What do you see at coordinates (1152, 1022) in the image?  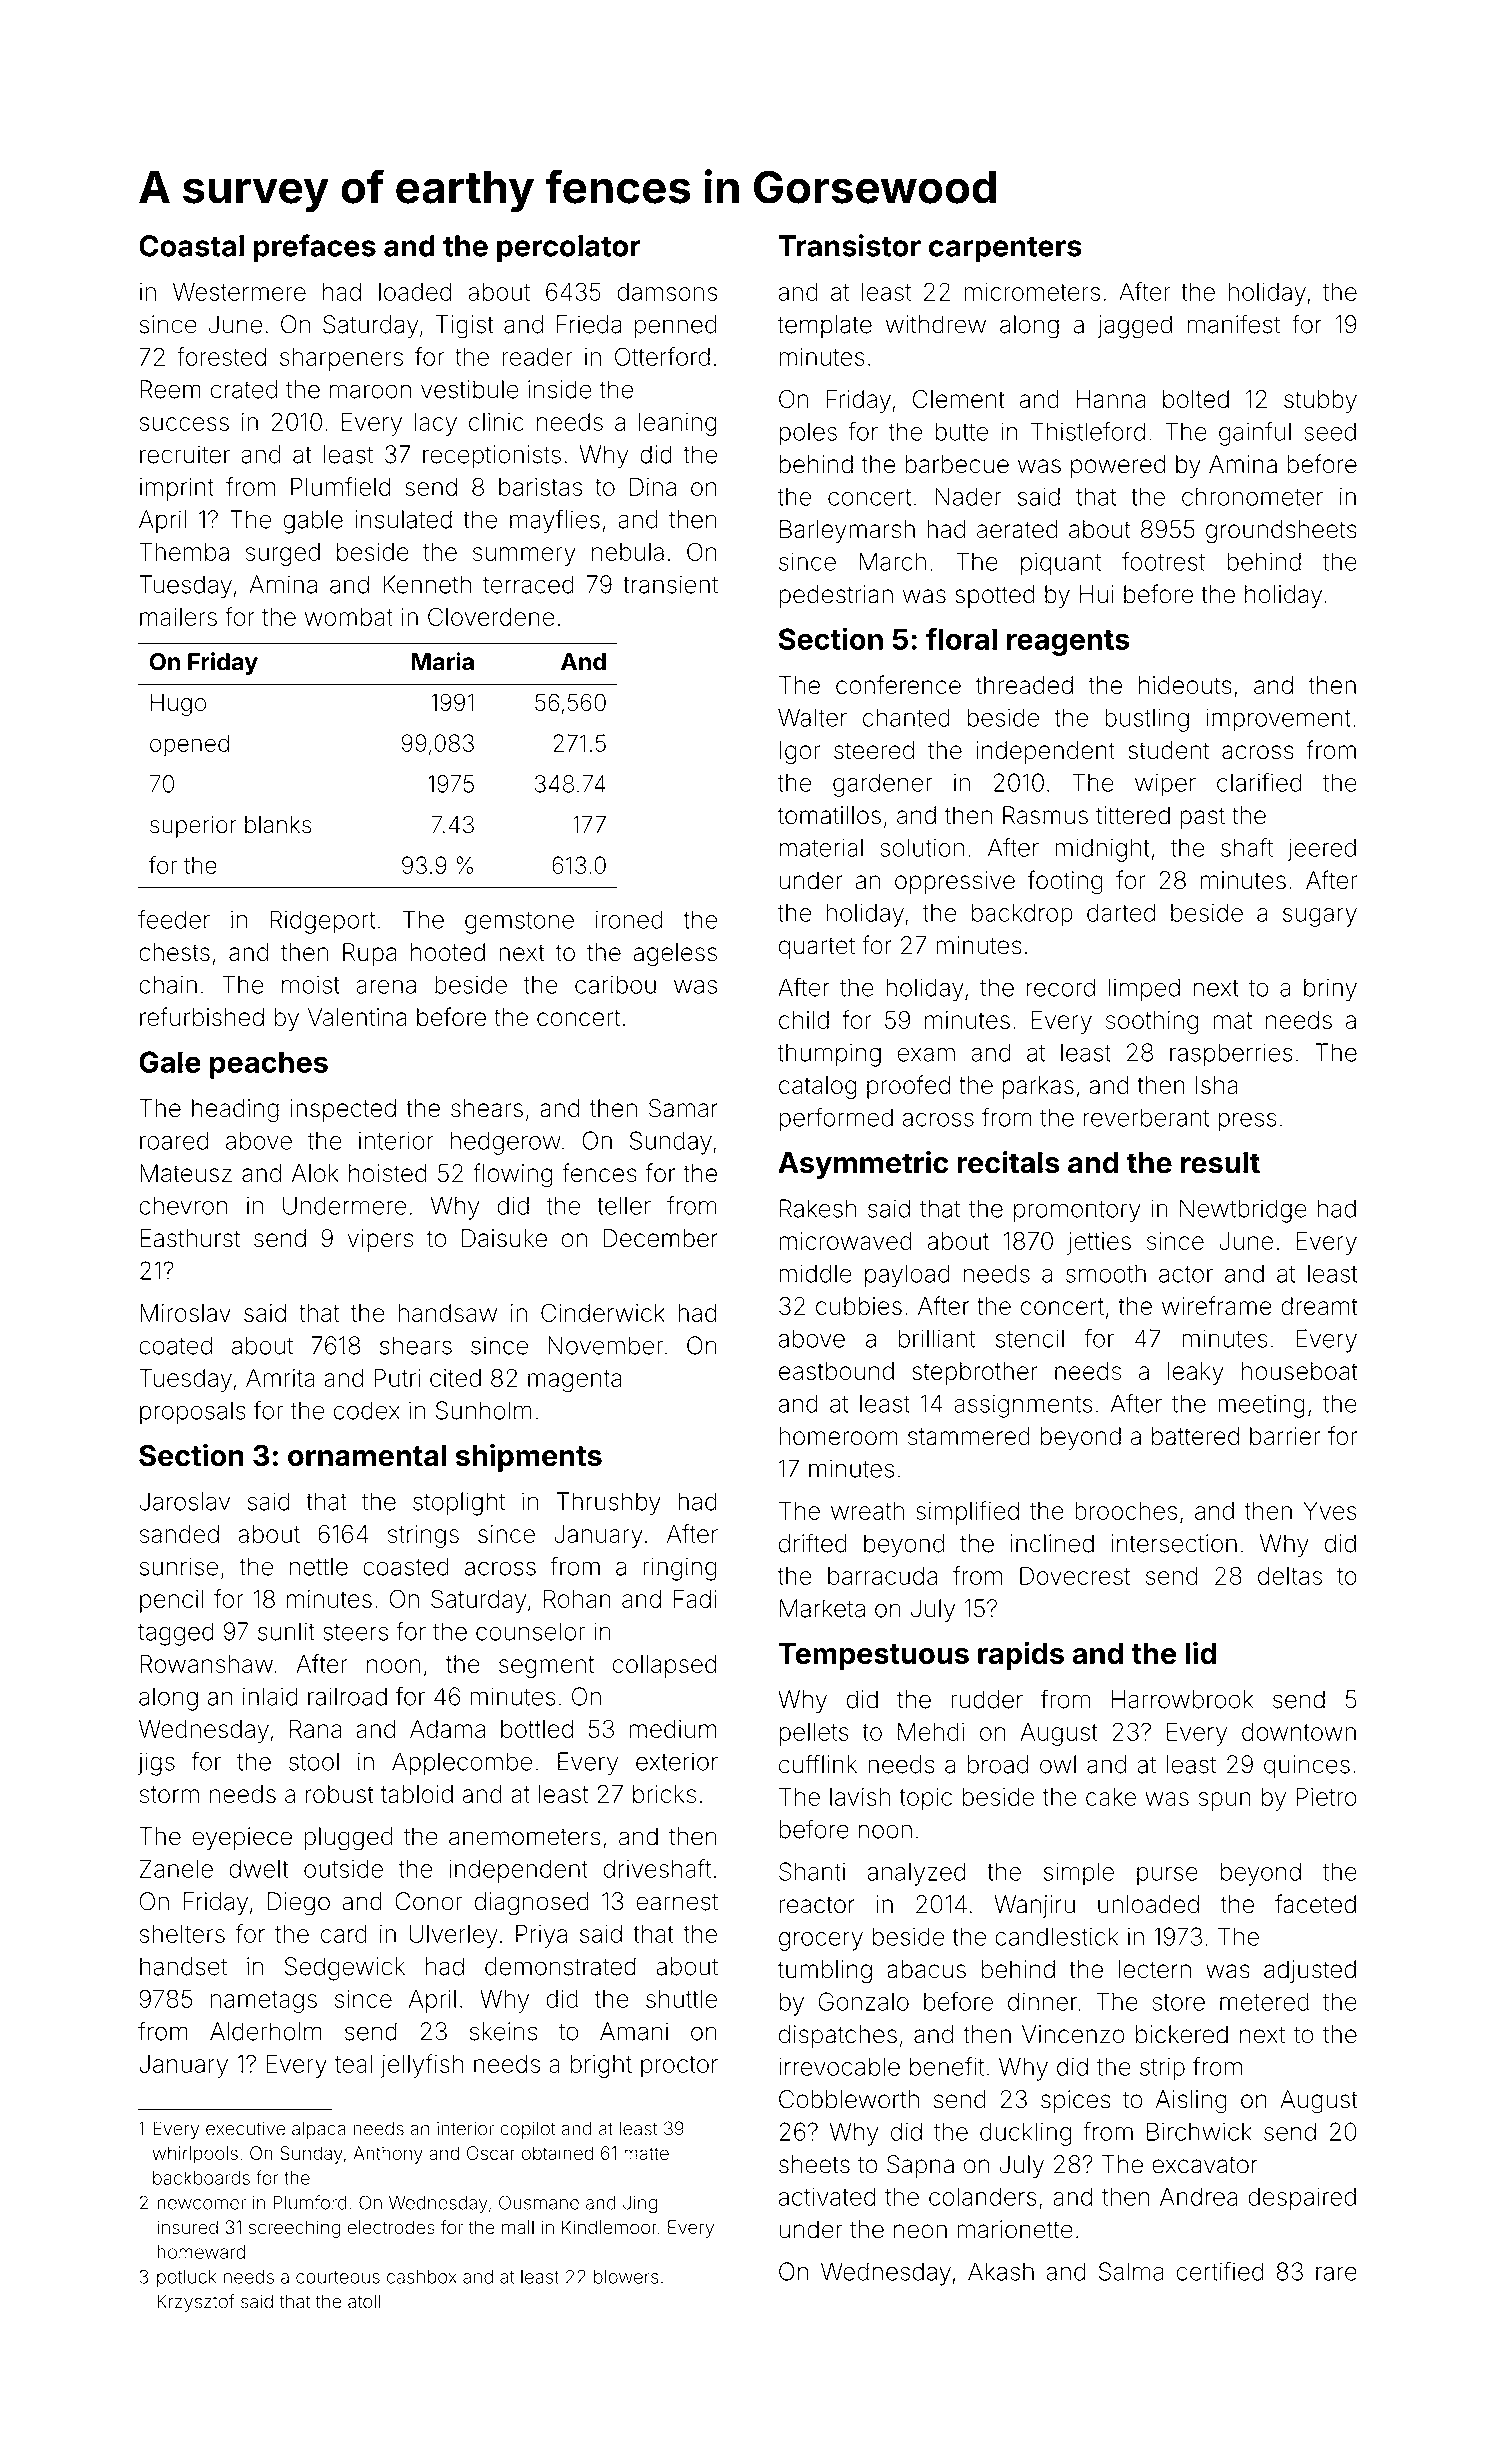 I see `soothing` at bounding box center [1152, 1022].
